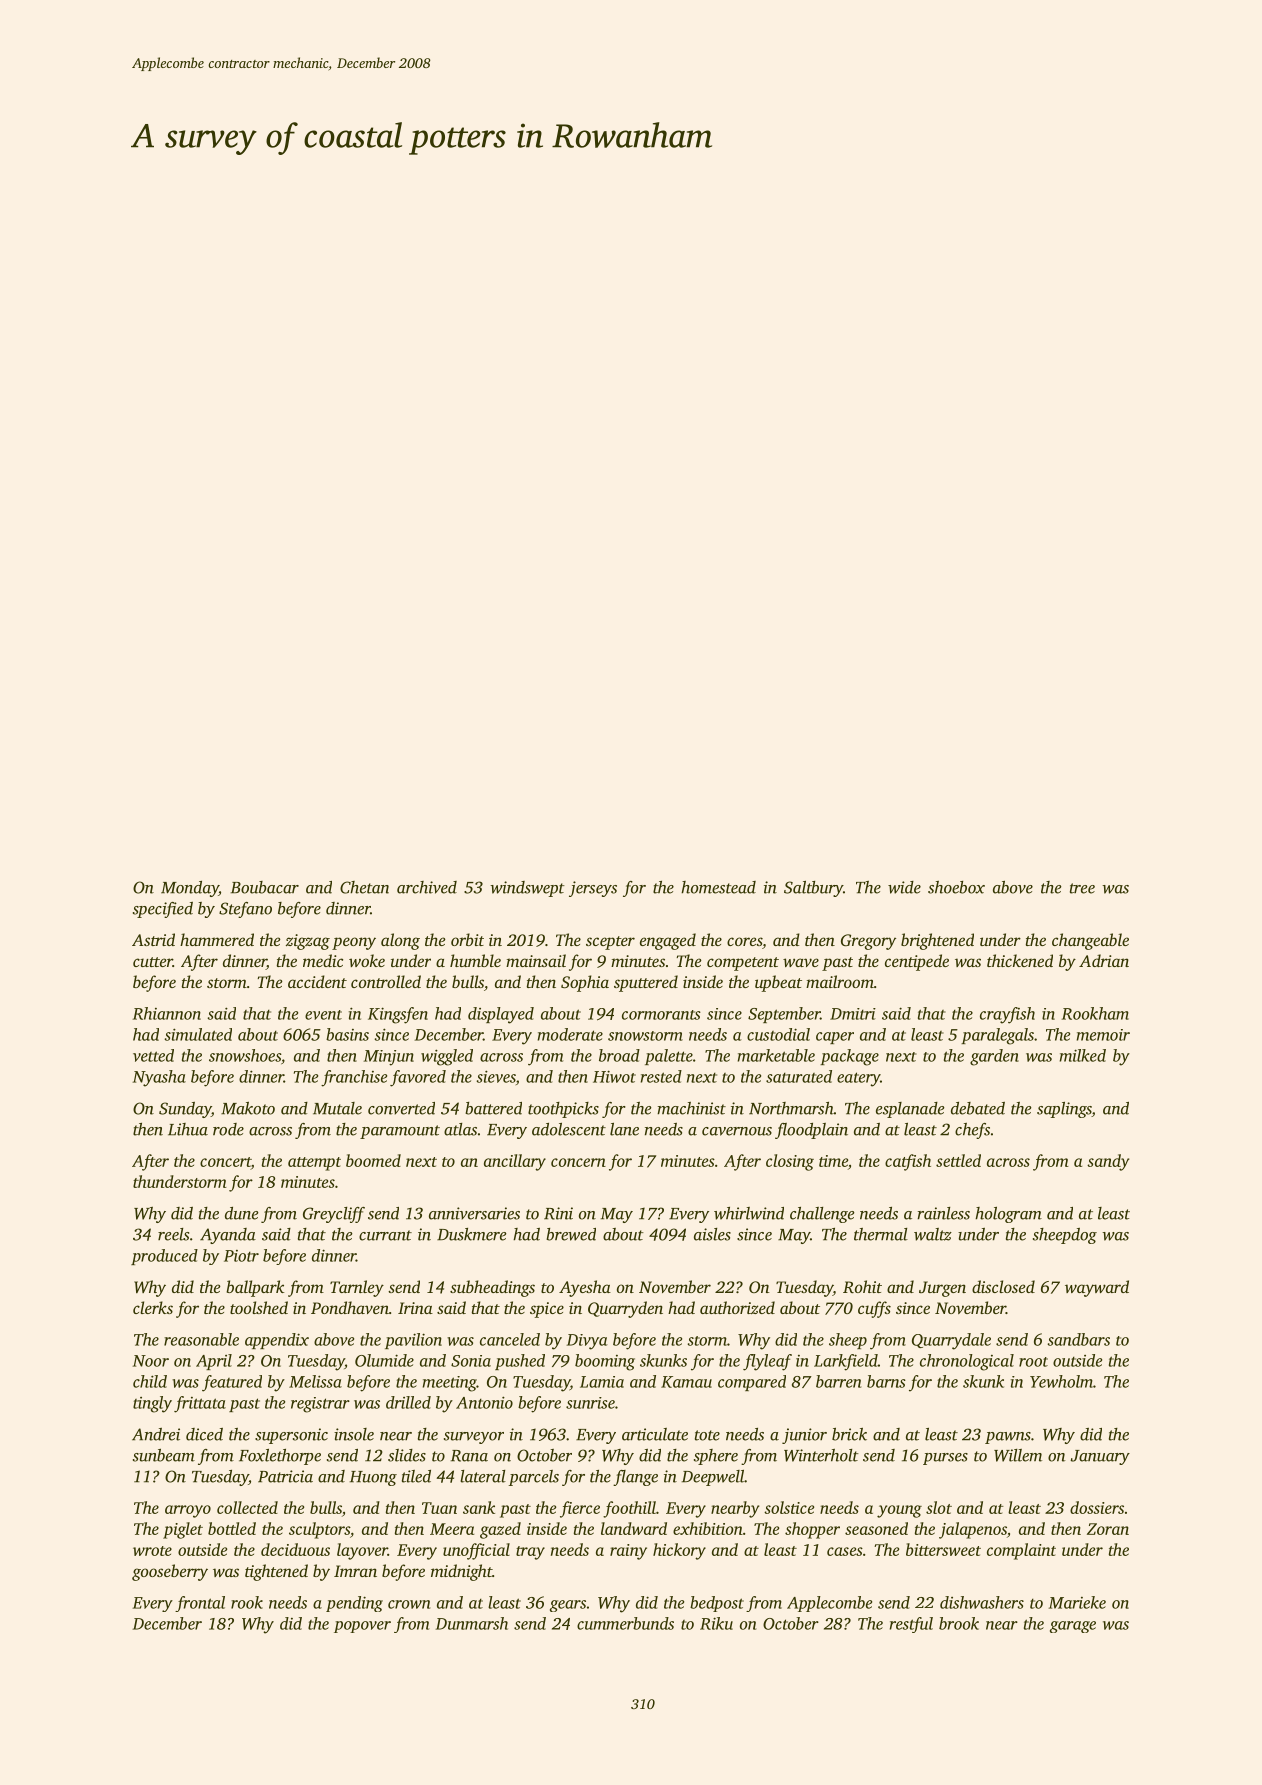 This image has width=1262, height=1785. Describe the element at coordinates (625, 1623) in the image. I see `cummerbunds` at that location.
